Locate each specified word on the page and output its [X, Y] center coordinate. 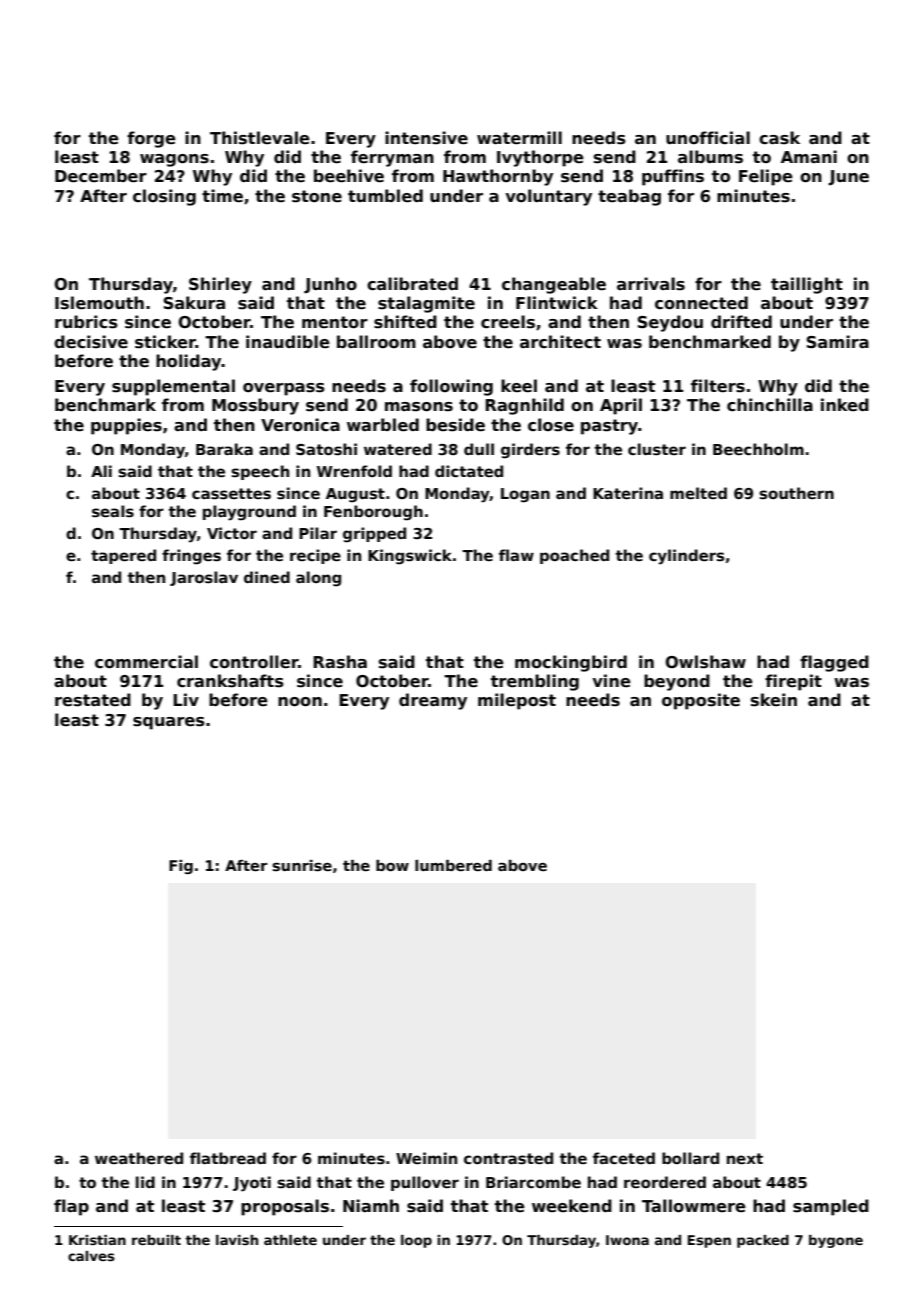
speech [260, 472]
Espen [709, 1241]
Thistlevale [260, 138]
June [848, 178]
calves [91, 1256]
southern [796, 493]
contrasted [508, 1158]
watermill [519, 138]
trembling [535, 682]
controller [254, 662]
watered [398, 449]
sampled [831, 1207]
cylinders [687, 557]
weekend [572, 1206]
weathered [139, 1158]
